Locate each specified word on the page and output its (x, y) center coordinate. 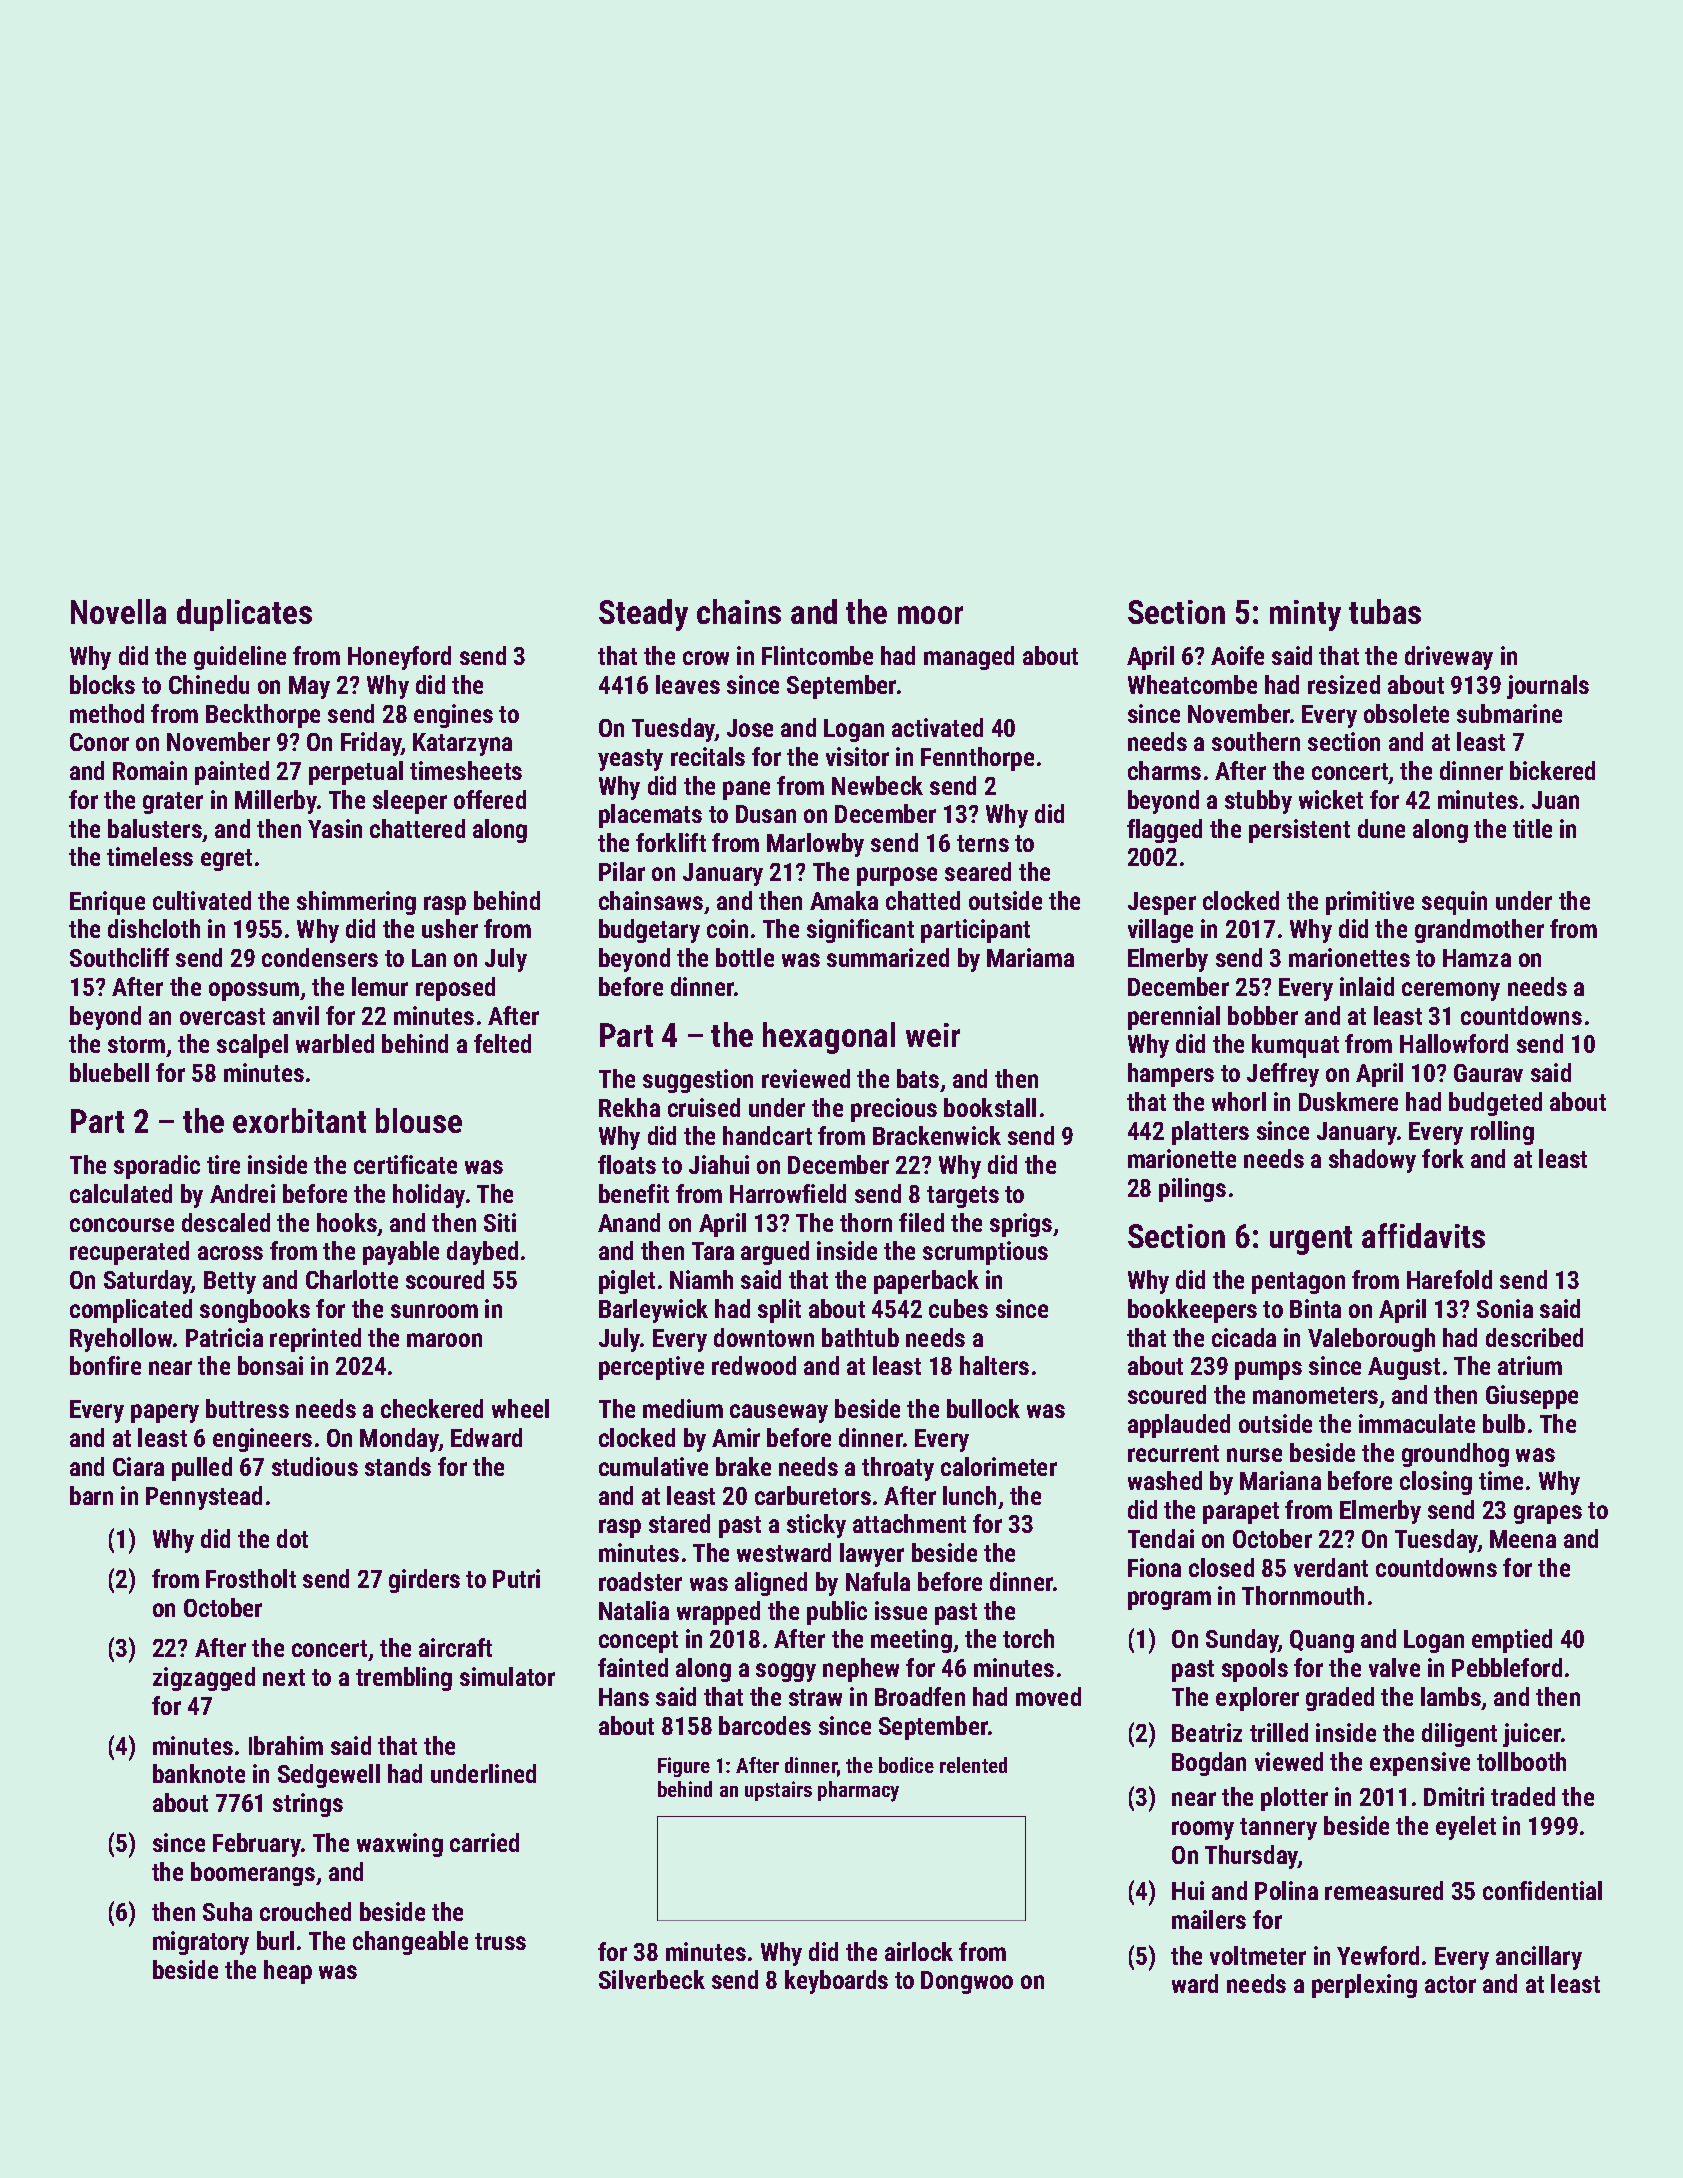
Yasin (335, 828)
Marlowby (815, 845)
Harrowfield (788, 1193)
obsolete (1406, 713)
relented (973, 1765)
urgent (1311, 1240)
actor (1450, 1984)
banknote (199, 1773)
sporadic (157, 1167)
